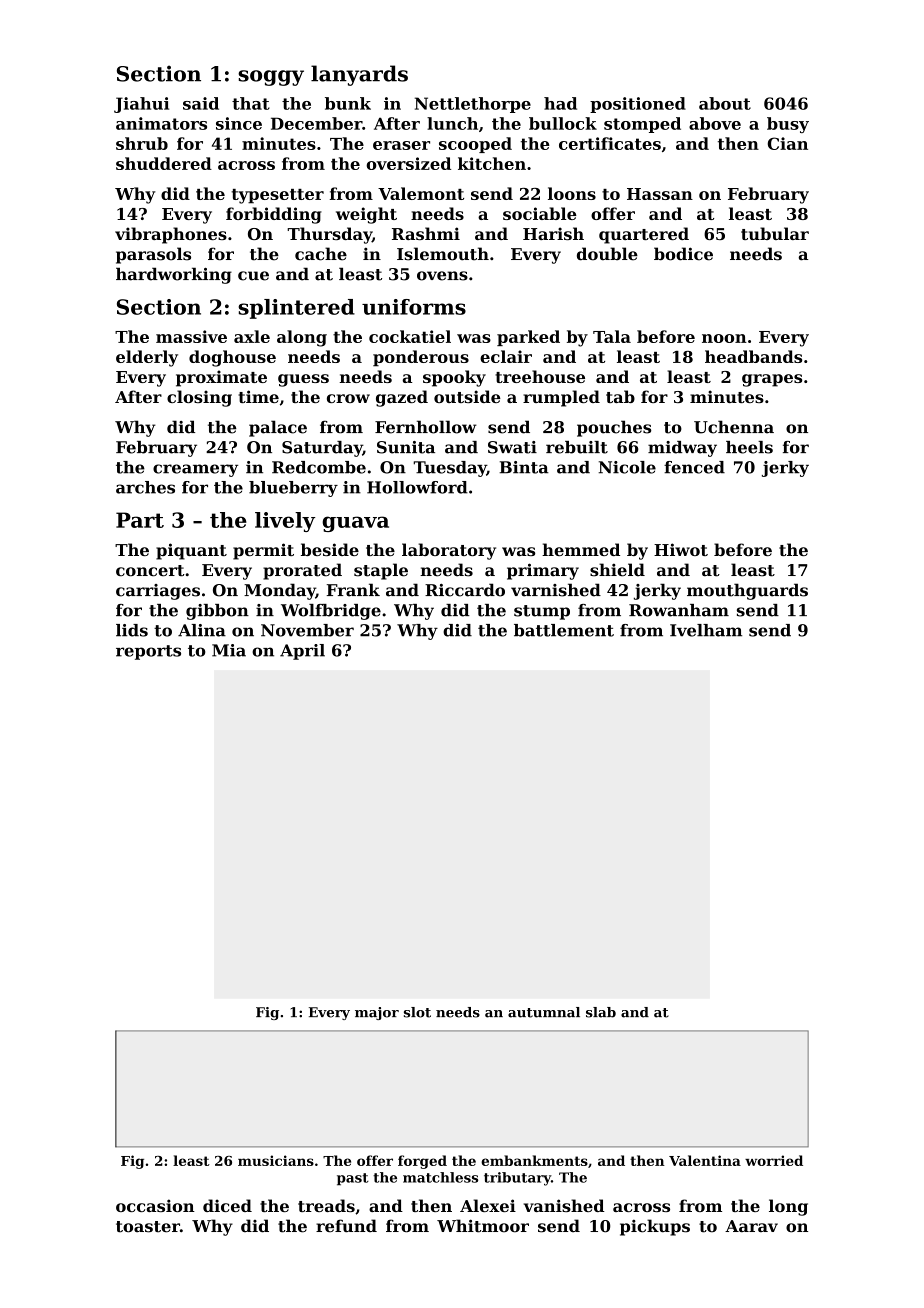 Image resolution: width=924 pixels, height=1308 pixels. Describe the element at coordinates (560, 103) in the screenshot. I see `had` at that location.
